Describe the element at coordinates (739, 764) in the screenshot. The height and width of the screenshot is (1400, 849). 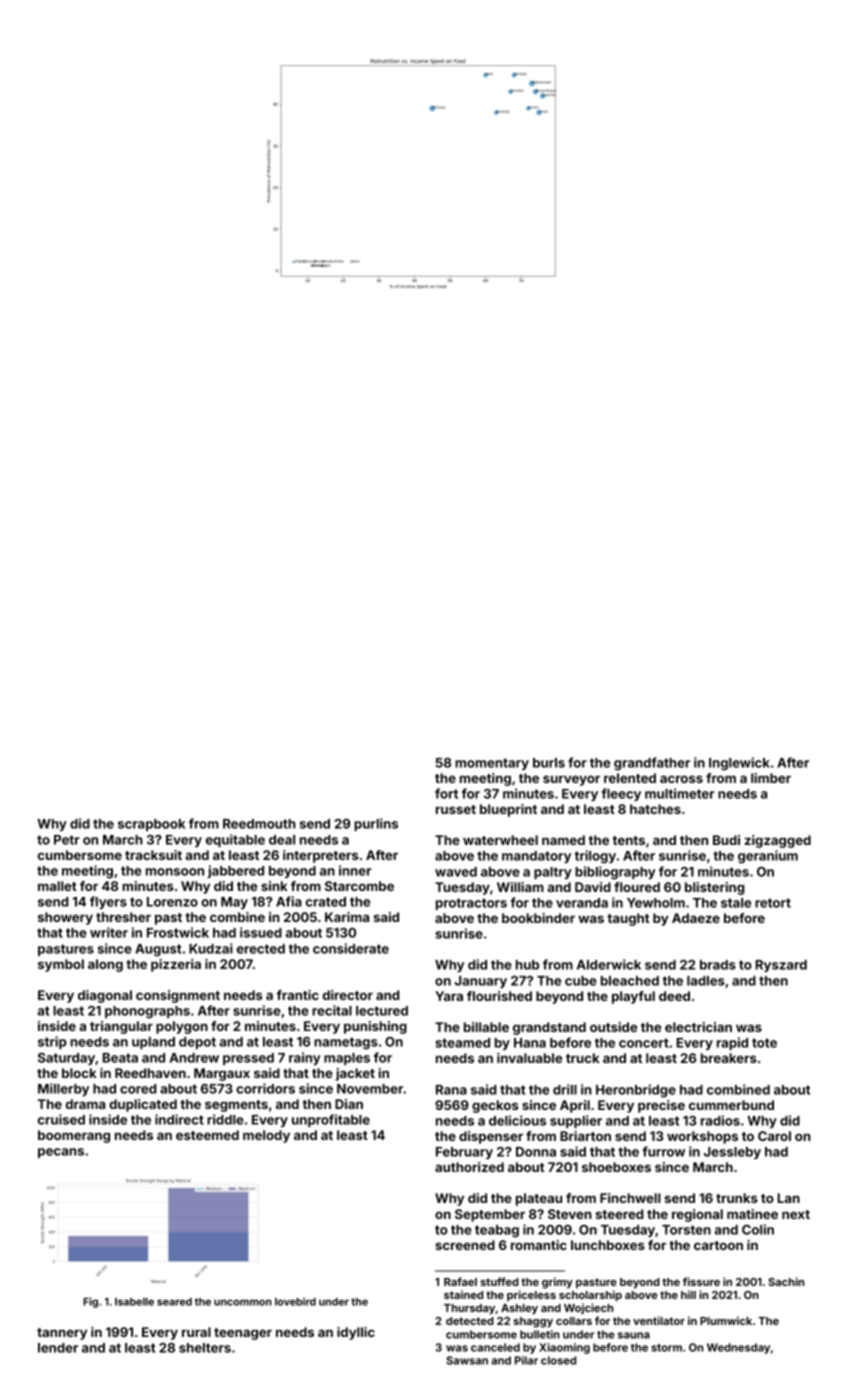
I see `Inglewick` at that location.
